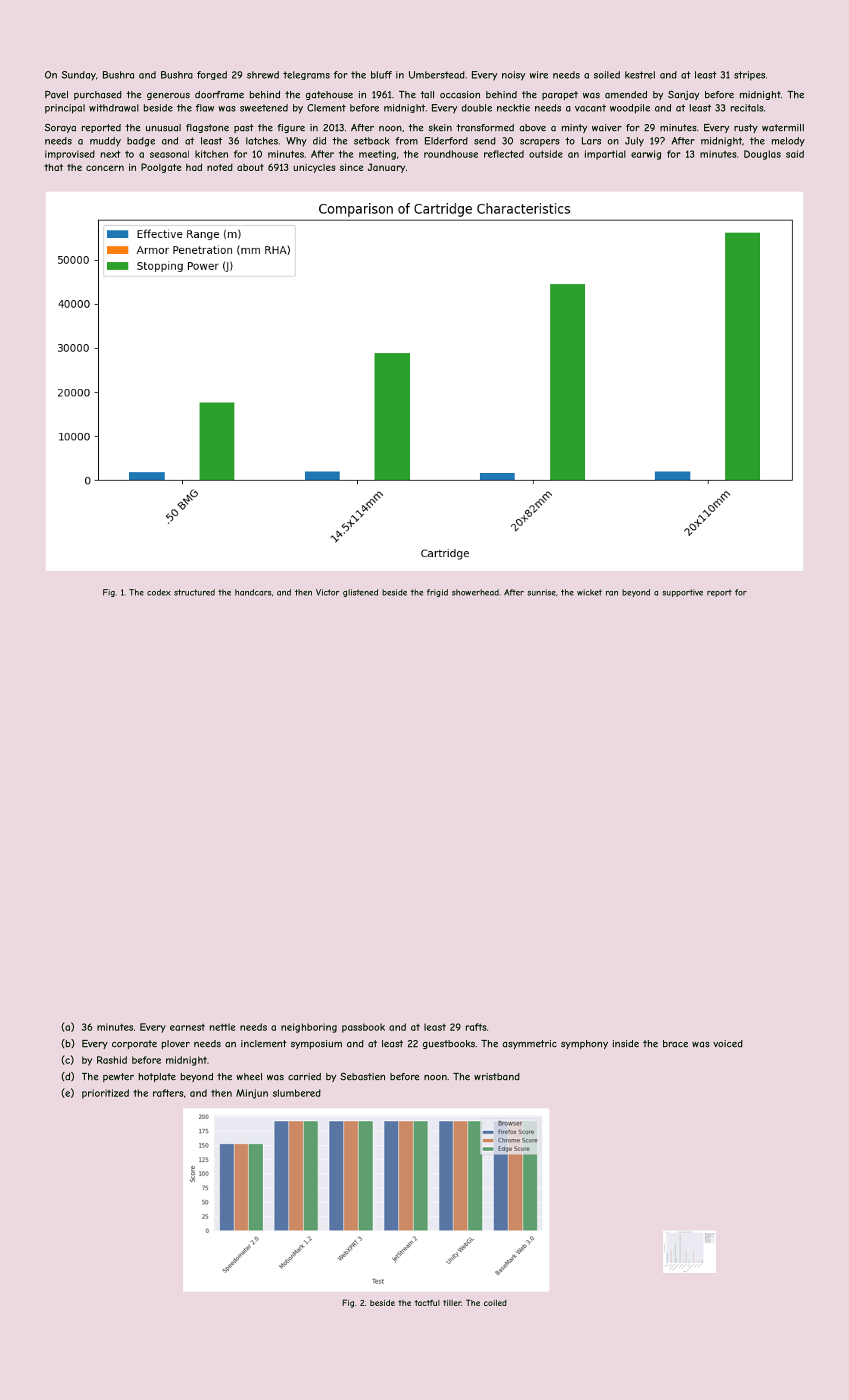 This screenshot has width=849, height=1400. What do you see at coordinates (538, 75) in the screenshot?
I see `wire` at bounding box center [538, 75].
